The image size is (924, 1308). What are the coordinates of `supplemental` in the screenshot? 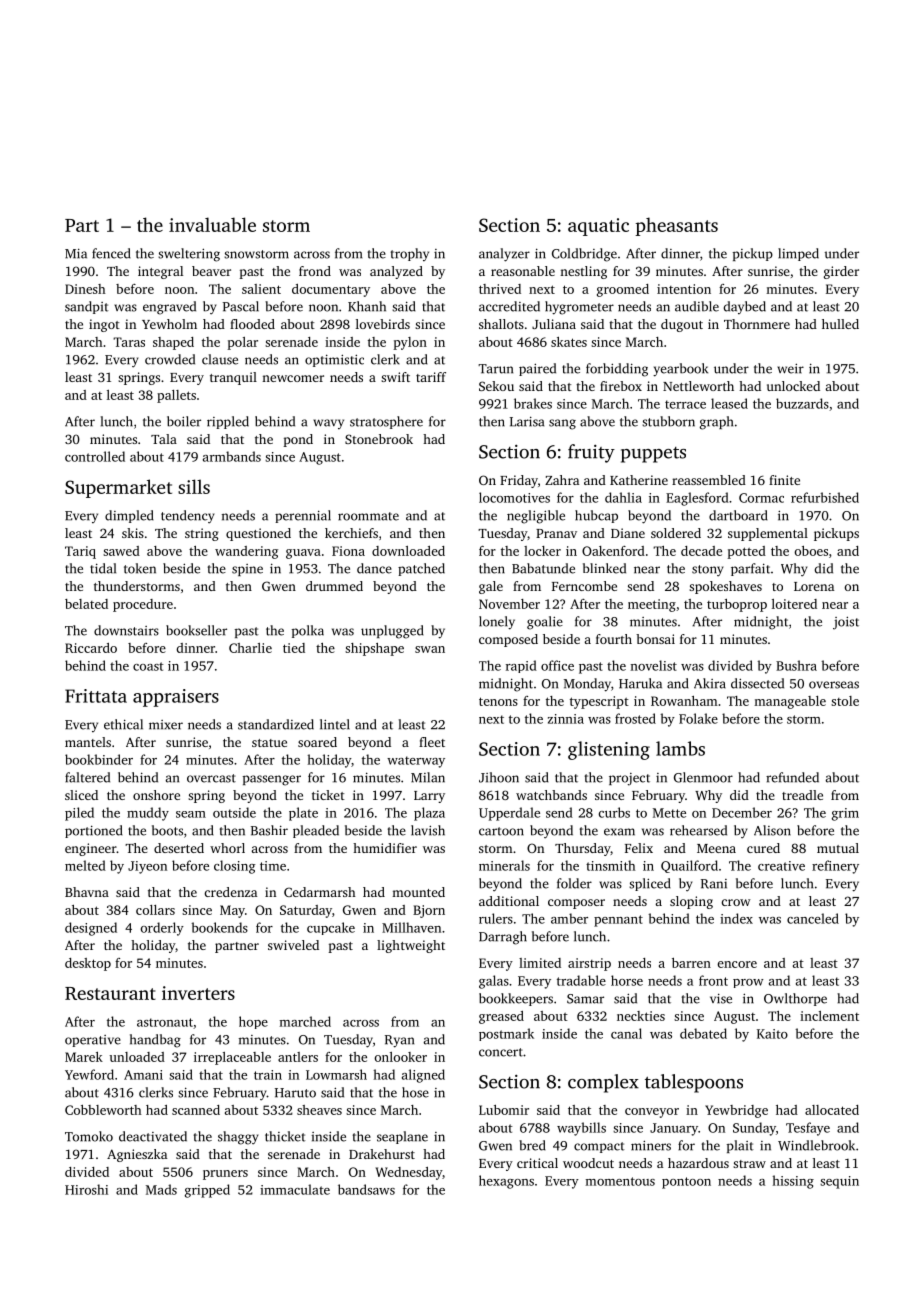 It's located at (768, 534).
